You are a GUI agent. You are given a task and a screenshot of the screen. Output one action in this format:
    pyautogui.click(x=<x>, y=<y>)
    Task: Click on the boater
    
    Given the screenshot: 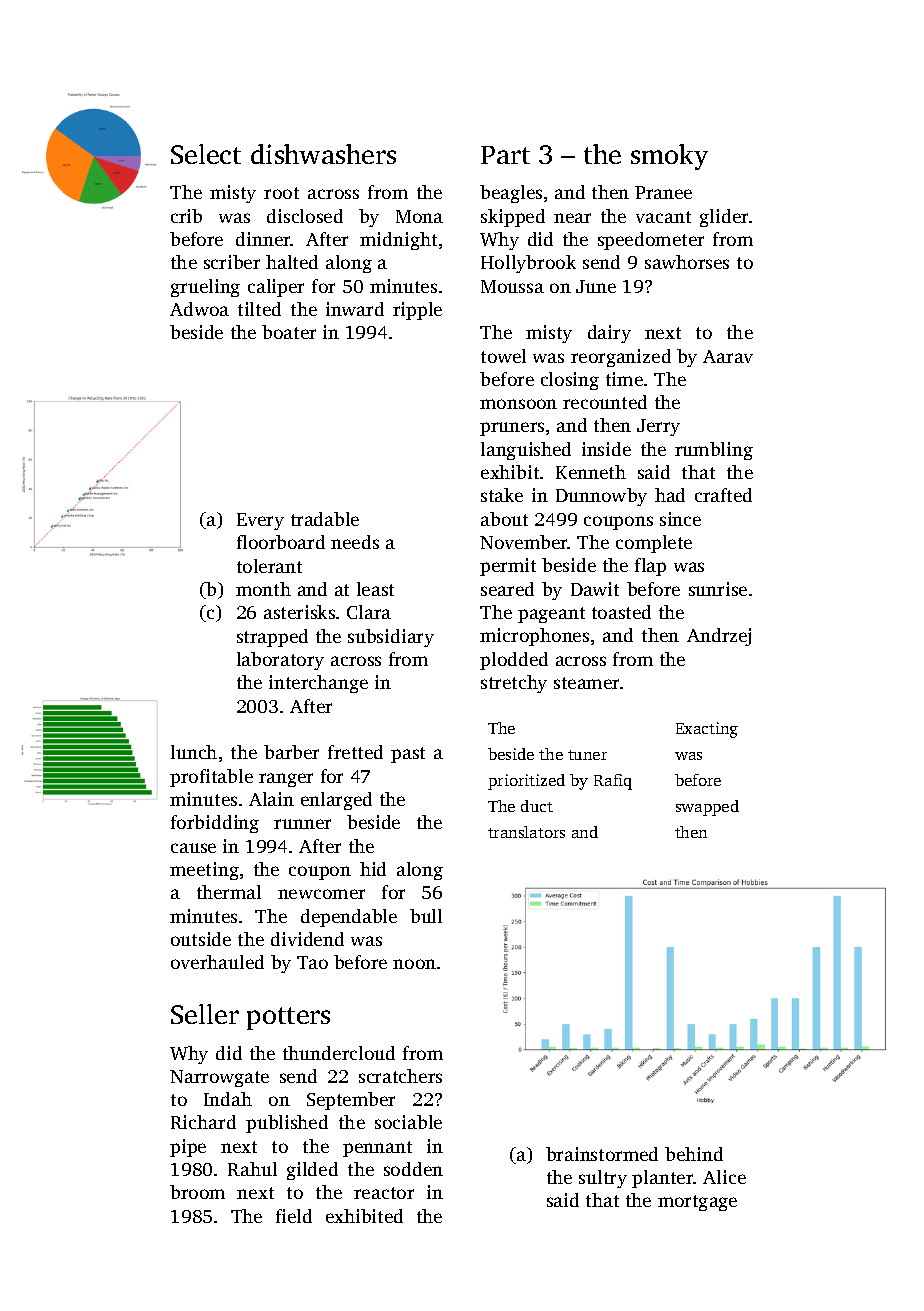 What is the action you would take?
    pyautogui.click(x=289, y=332)
